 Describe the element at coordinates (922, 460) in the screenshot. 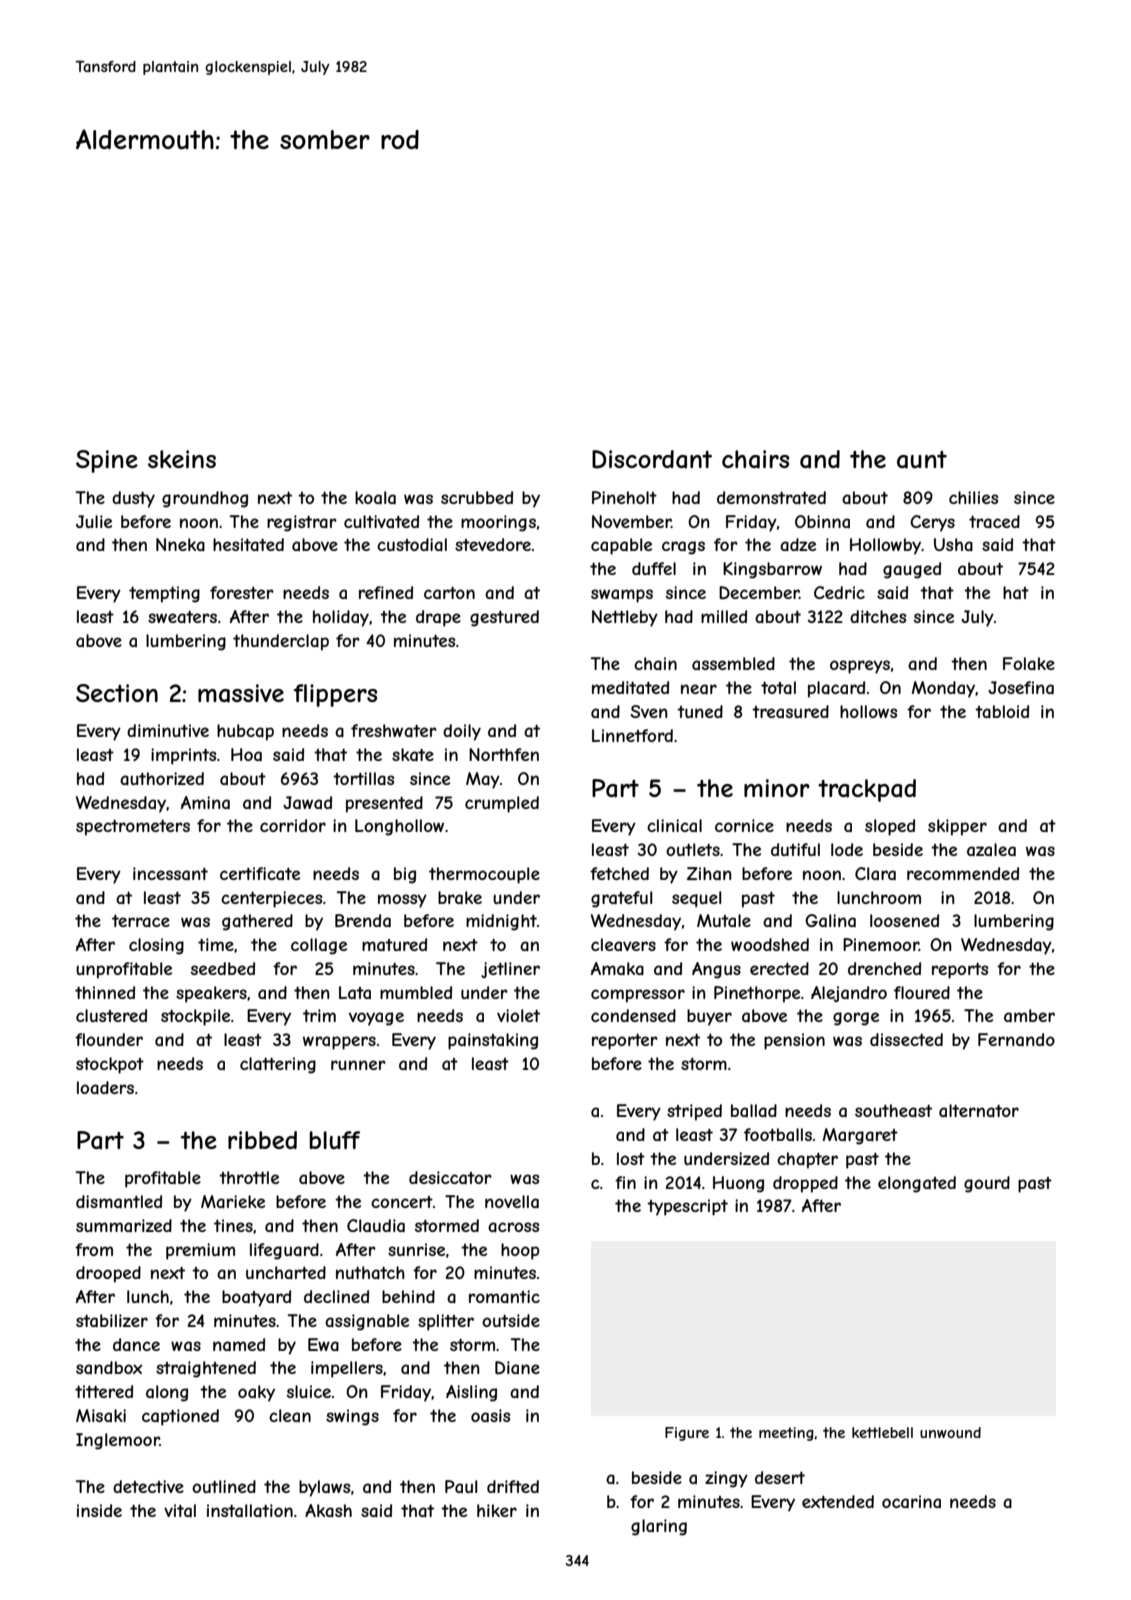

I see `aunt` at that location.
